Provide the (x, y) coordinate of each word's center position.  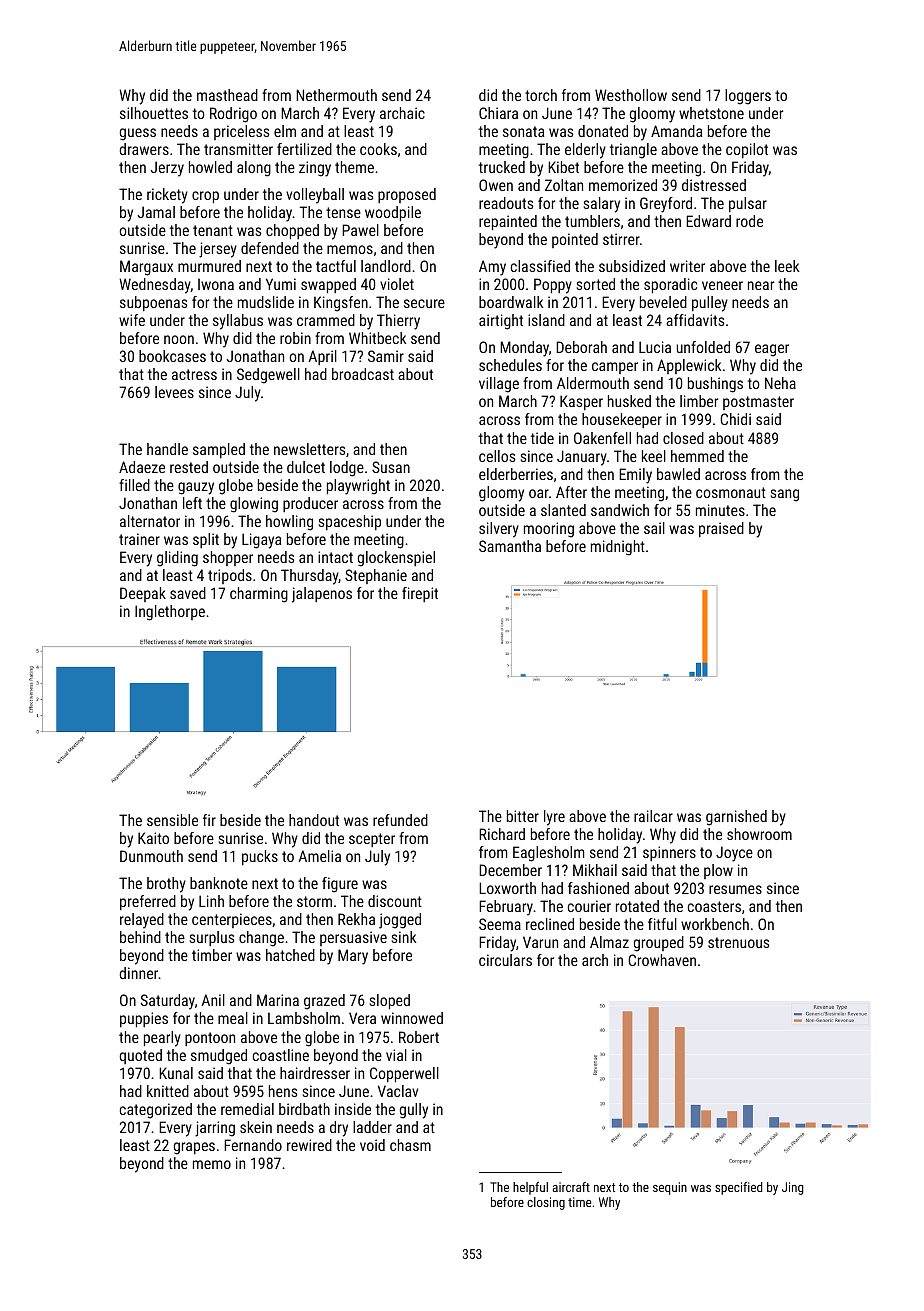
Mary (353, 957)
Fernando (253, 1145)
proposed (407, 195)
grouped (659, 944)
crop (205, 197)
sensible (172, 820)
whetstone (711, 113)
